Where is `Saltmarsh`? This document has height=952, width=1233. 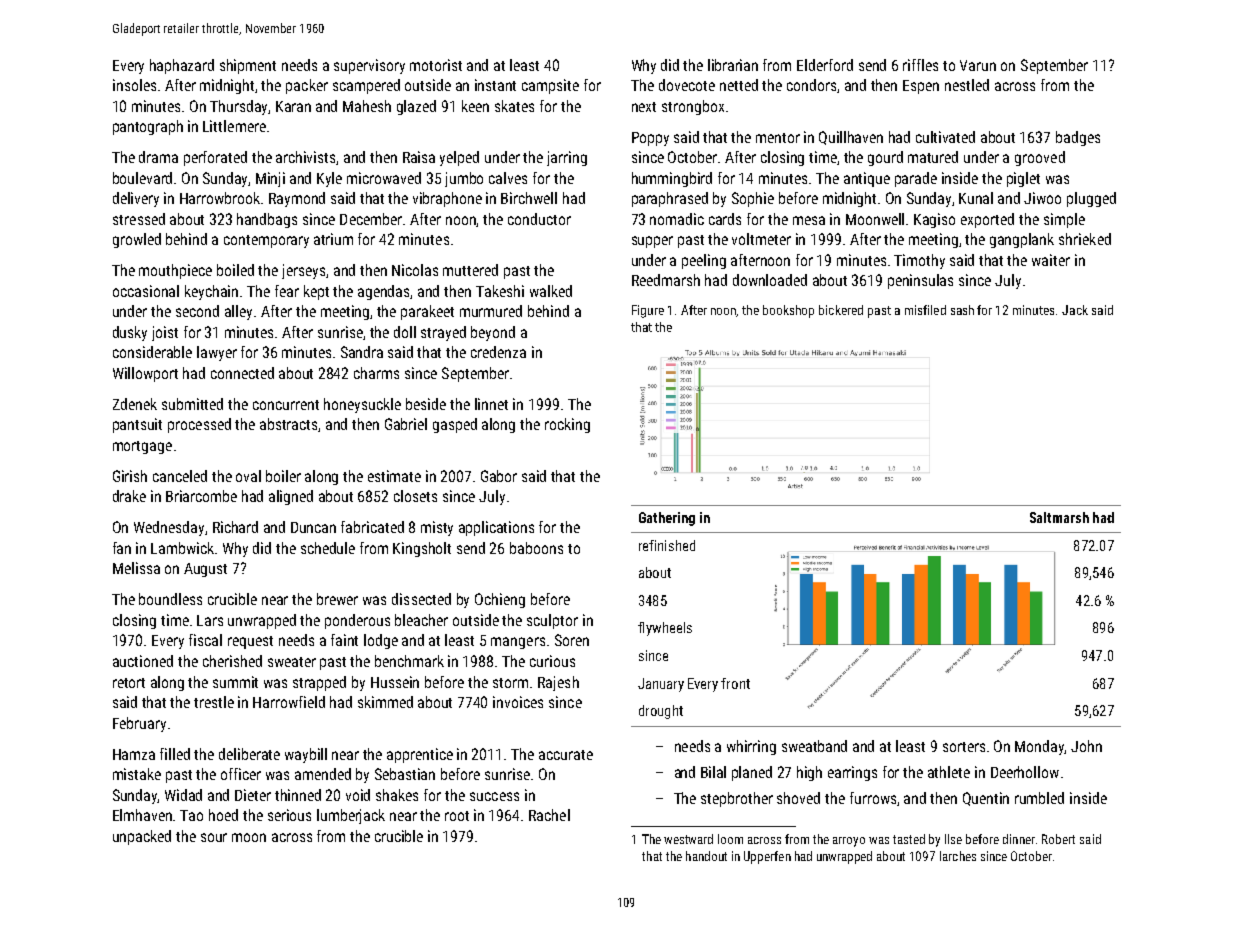
Saltmarsh is located at coordinates (1059, 517).
